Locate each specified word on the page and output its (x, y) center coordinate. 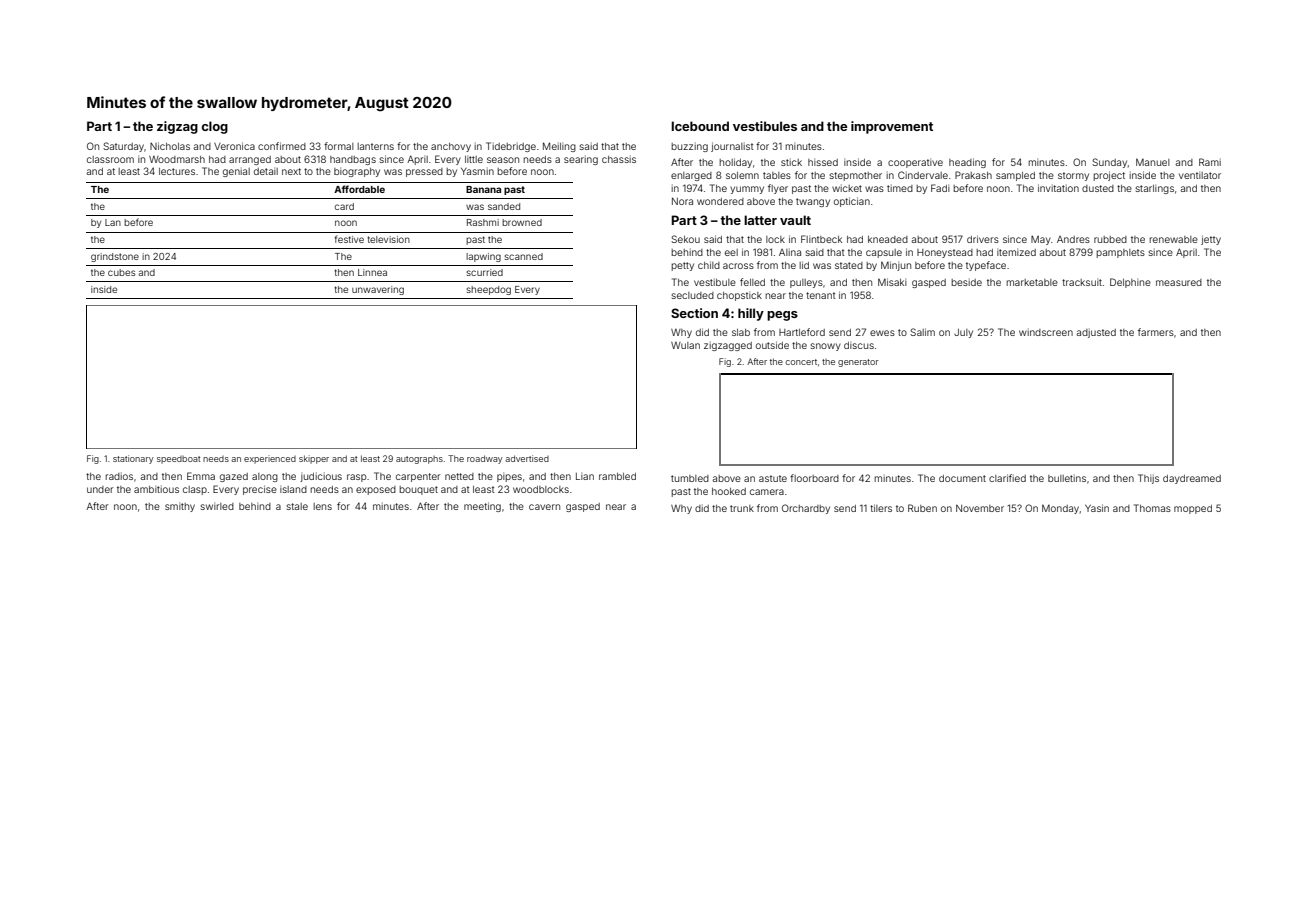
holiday (735, 163)
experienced (270, 459)
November (980, 508)
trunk (742, 508)
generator (858, 363)
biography (357, 172)
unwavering (378, 290)
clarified (1007, 478)
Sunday (1109, 163)
